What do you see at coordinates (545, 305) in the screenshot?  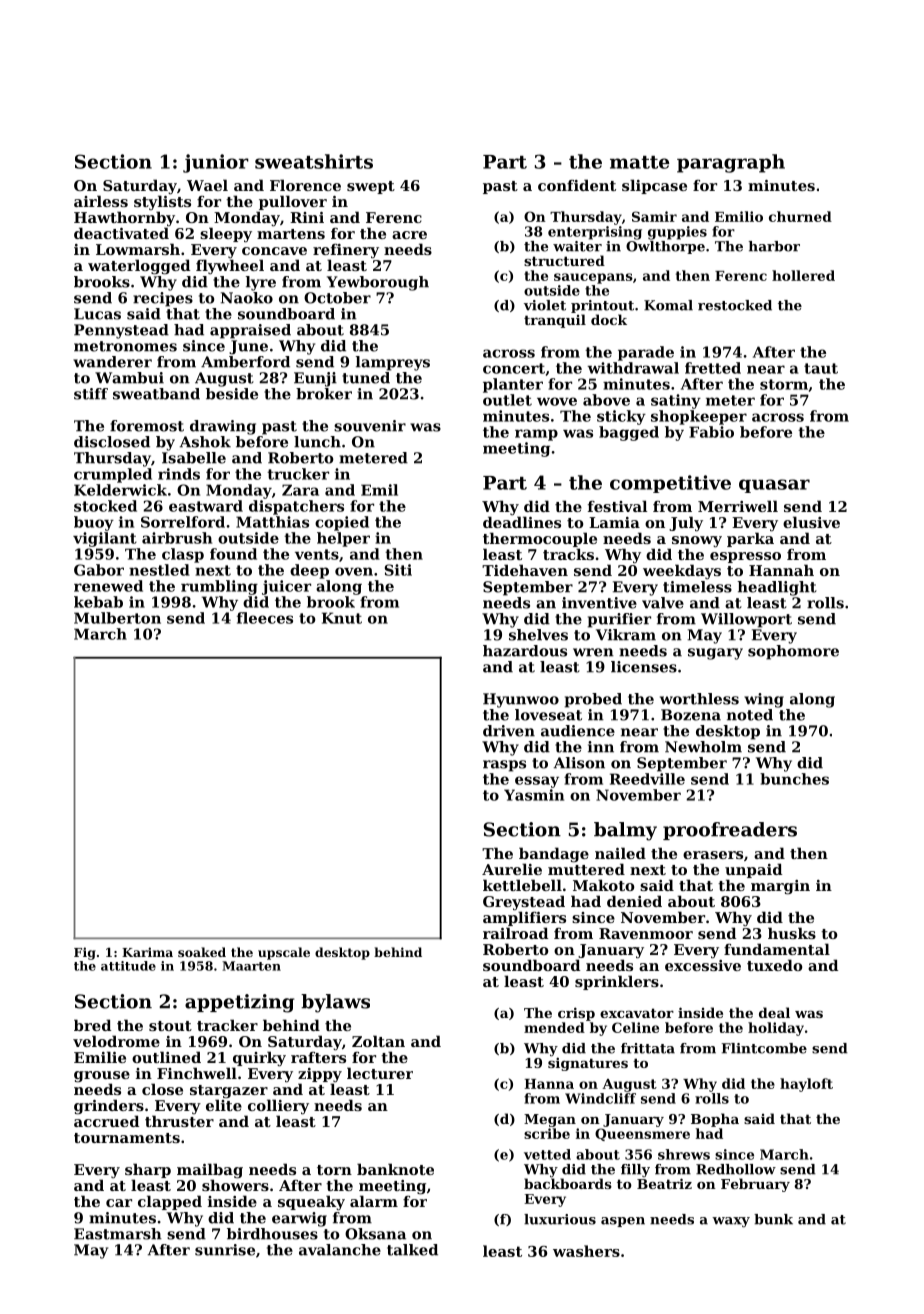 I see `violet` at bounding box center [545, 305].
